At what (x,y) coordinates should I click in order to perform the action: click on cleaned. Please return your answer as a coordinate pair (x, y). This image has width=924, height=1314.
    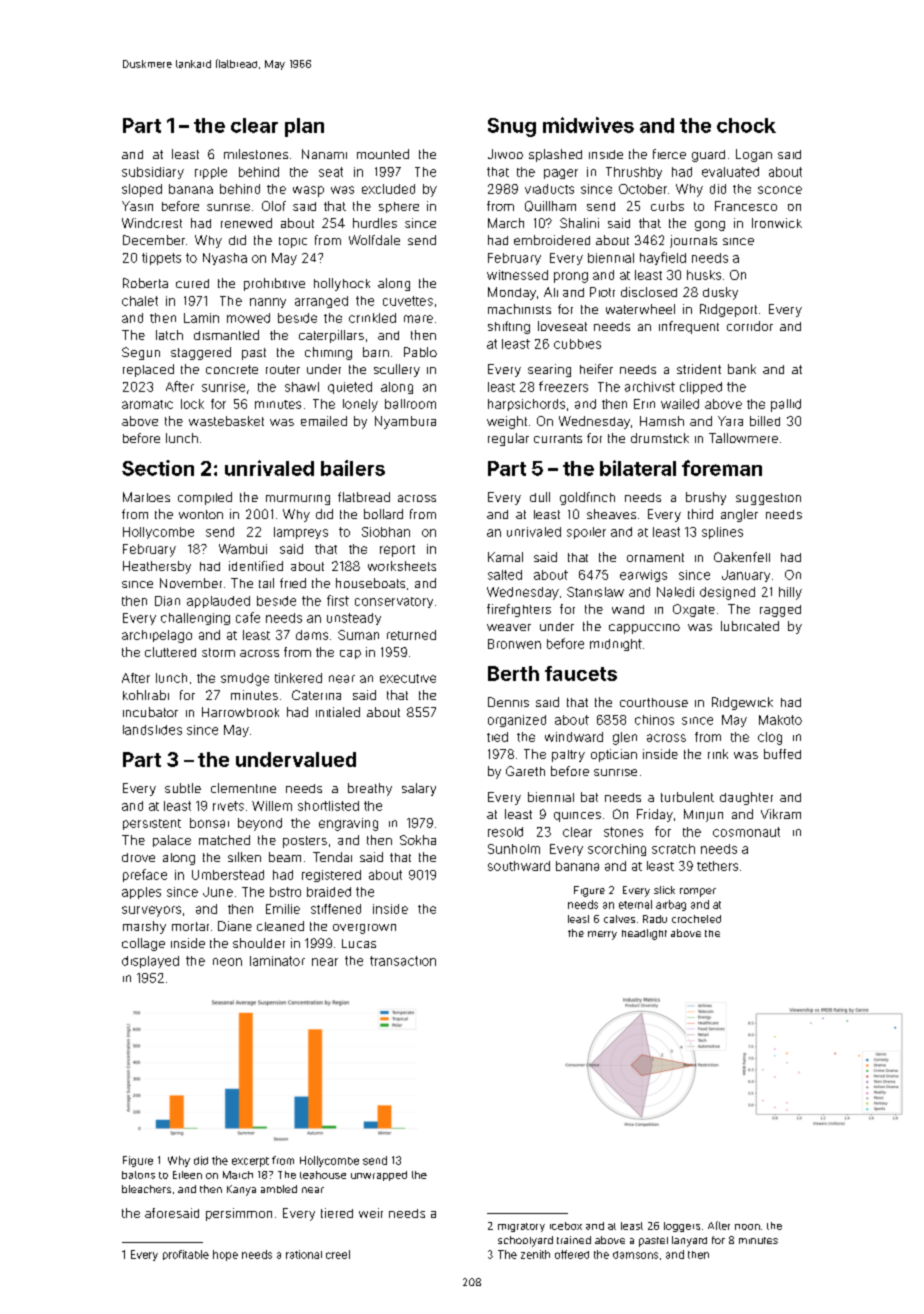
    Looking at the image, I should click on (280, 926).
